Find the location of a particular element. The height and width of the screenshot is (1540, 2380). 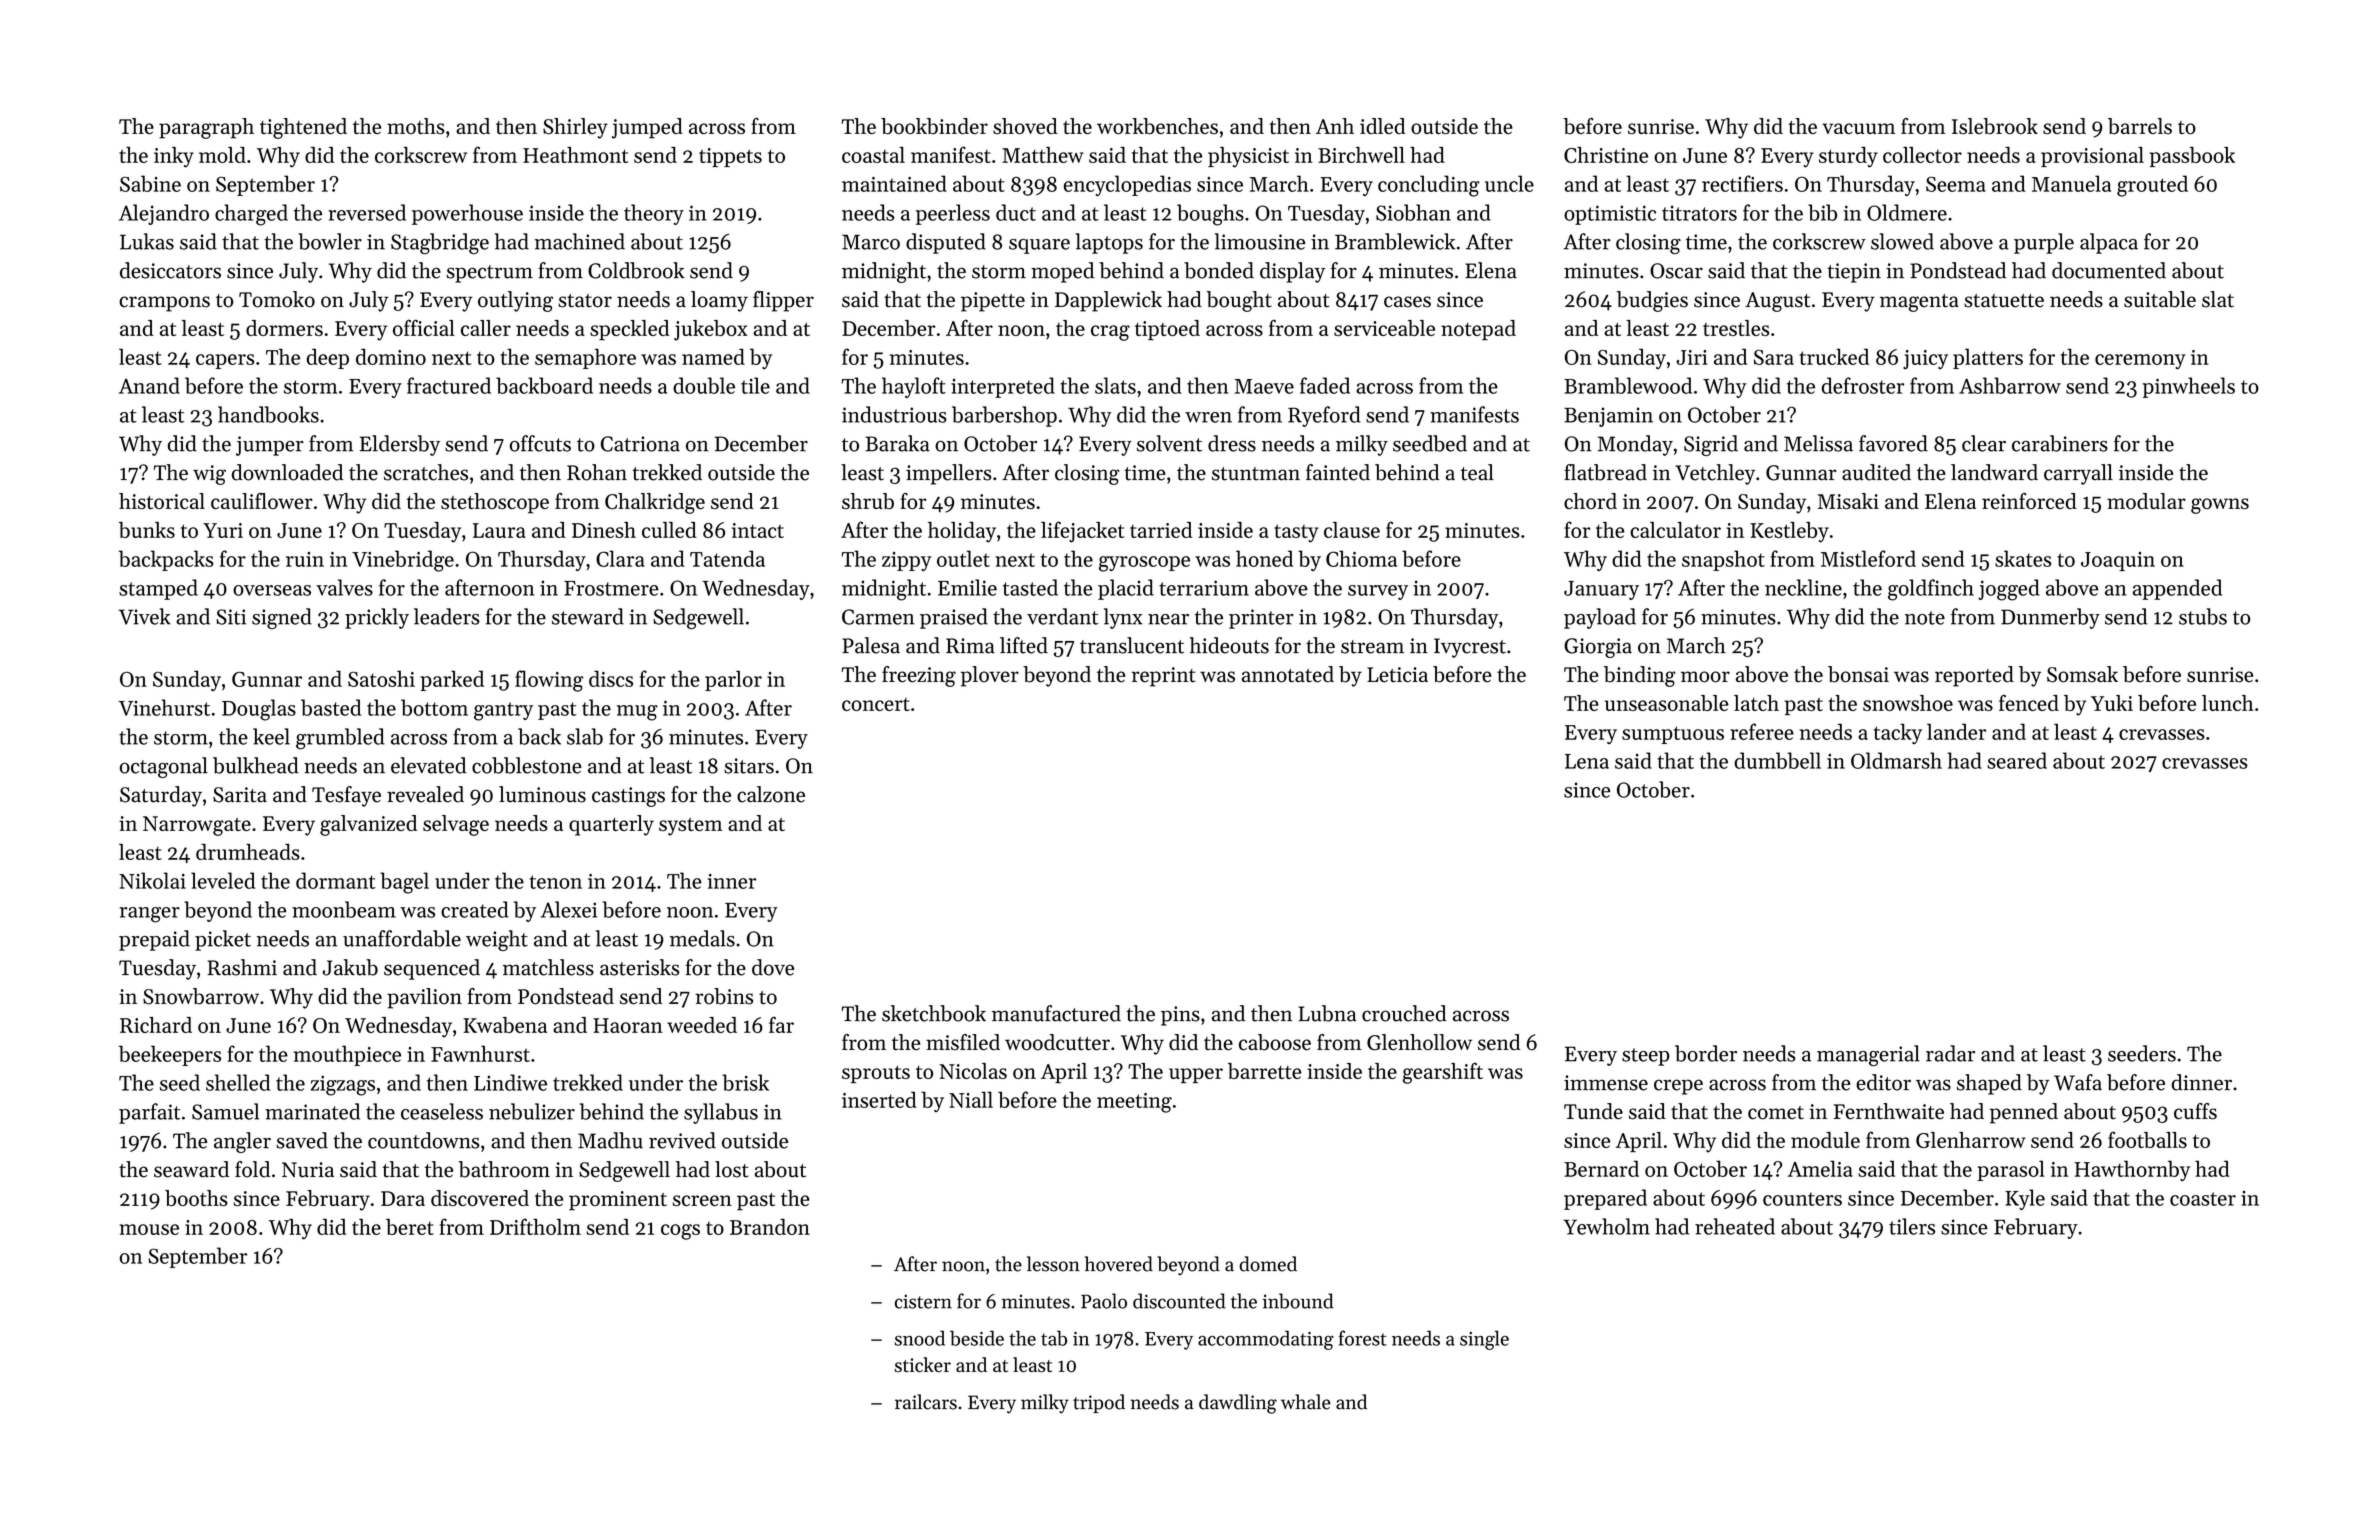

Nuria is located at coordinates (308, 1170).
